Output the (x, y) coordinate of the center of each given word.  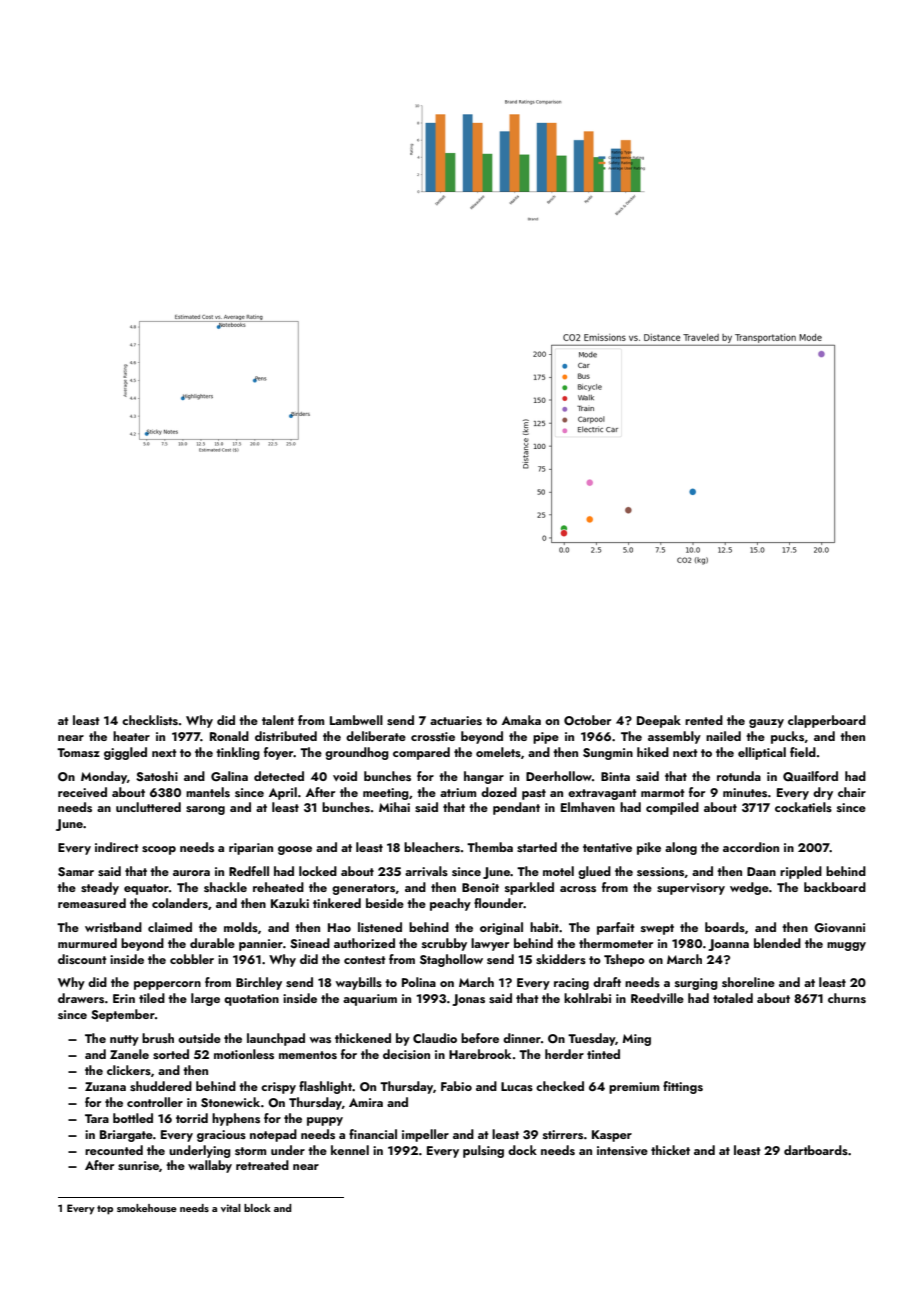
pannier (261, 945)
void (345, 776)
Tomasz (78, 752)
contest (365, 960)
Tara (97, 1118)
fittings (683, 1087)
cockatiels (803, 807)
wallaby (210, 1166)
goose (295, 850)
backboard (835, 887)
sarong (205, 810)
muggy (846, 946)
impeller (425, 1135)
